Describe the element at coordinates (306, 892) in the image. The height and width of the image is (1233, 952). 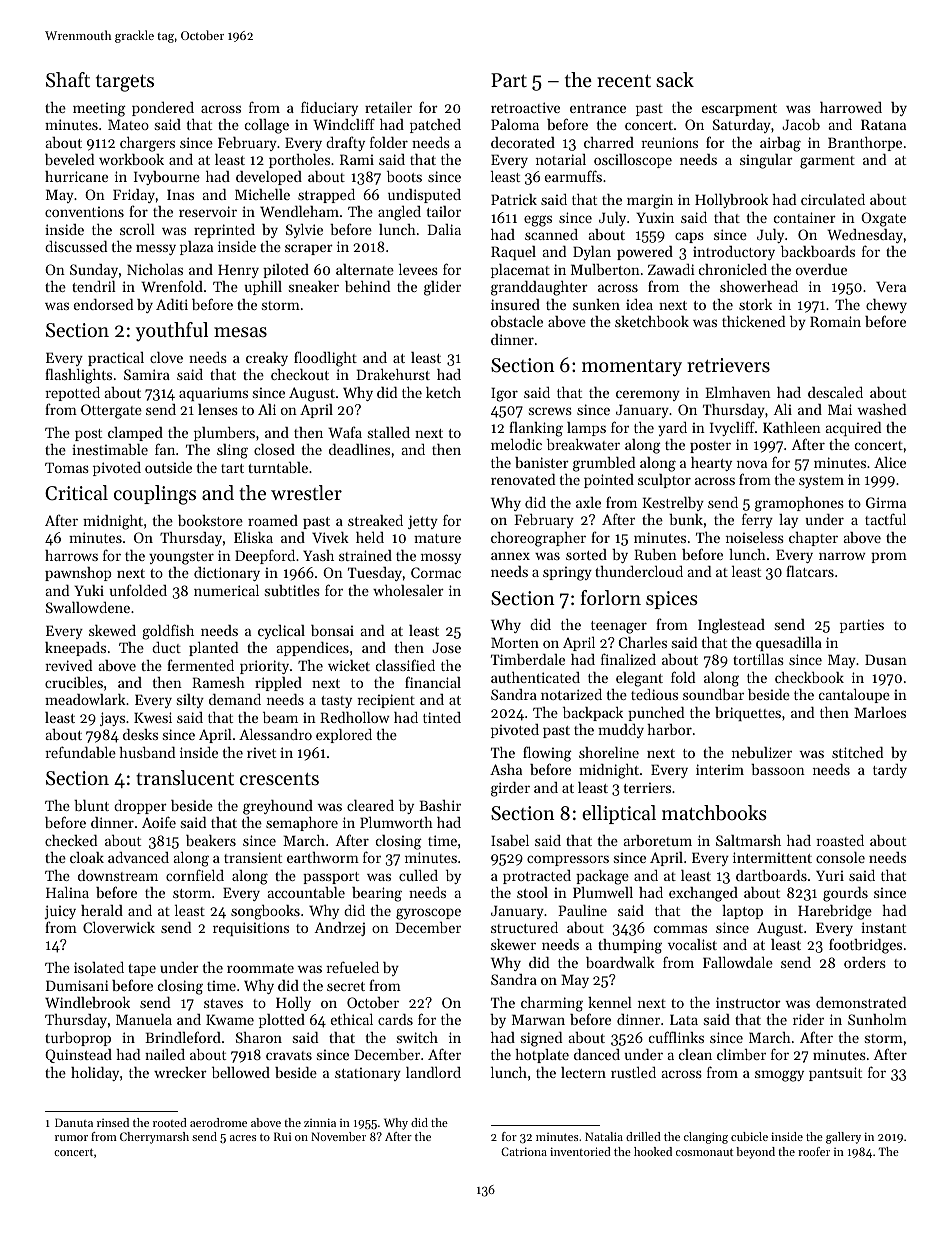
I see `accountable` at that location.
